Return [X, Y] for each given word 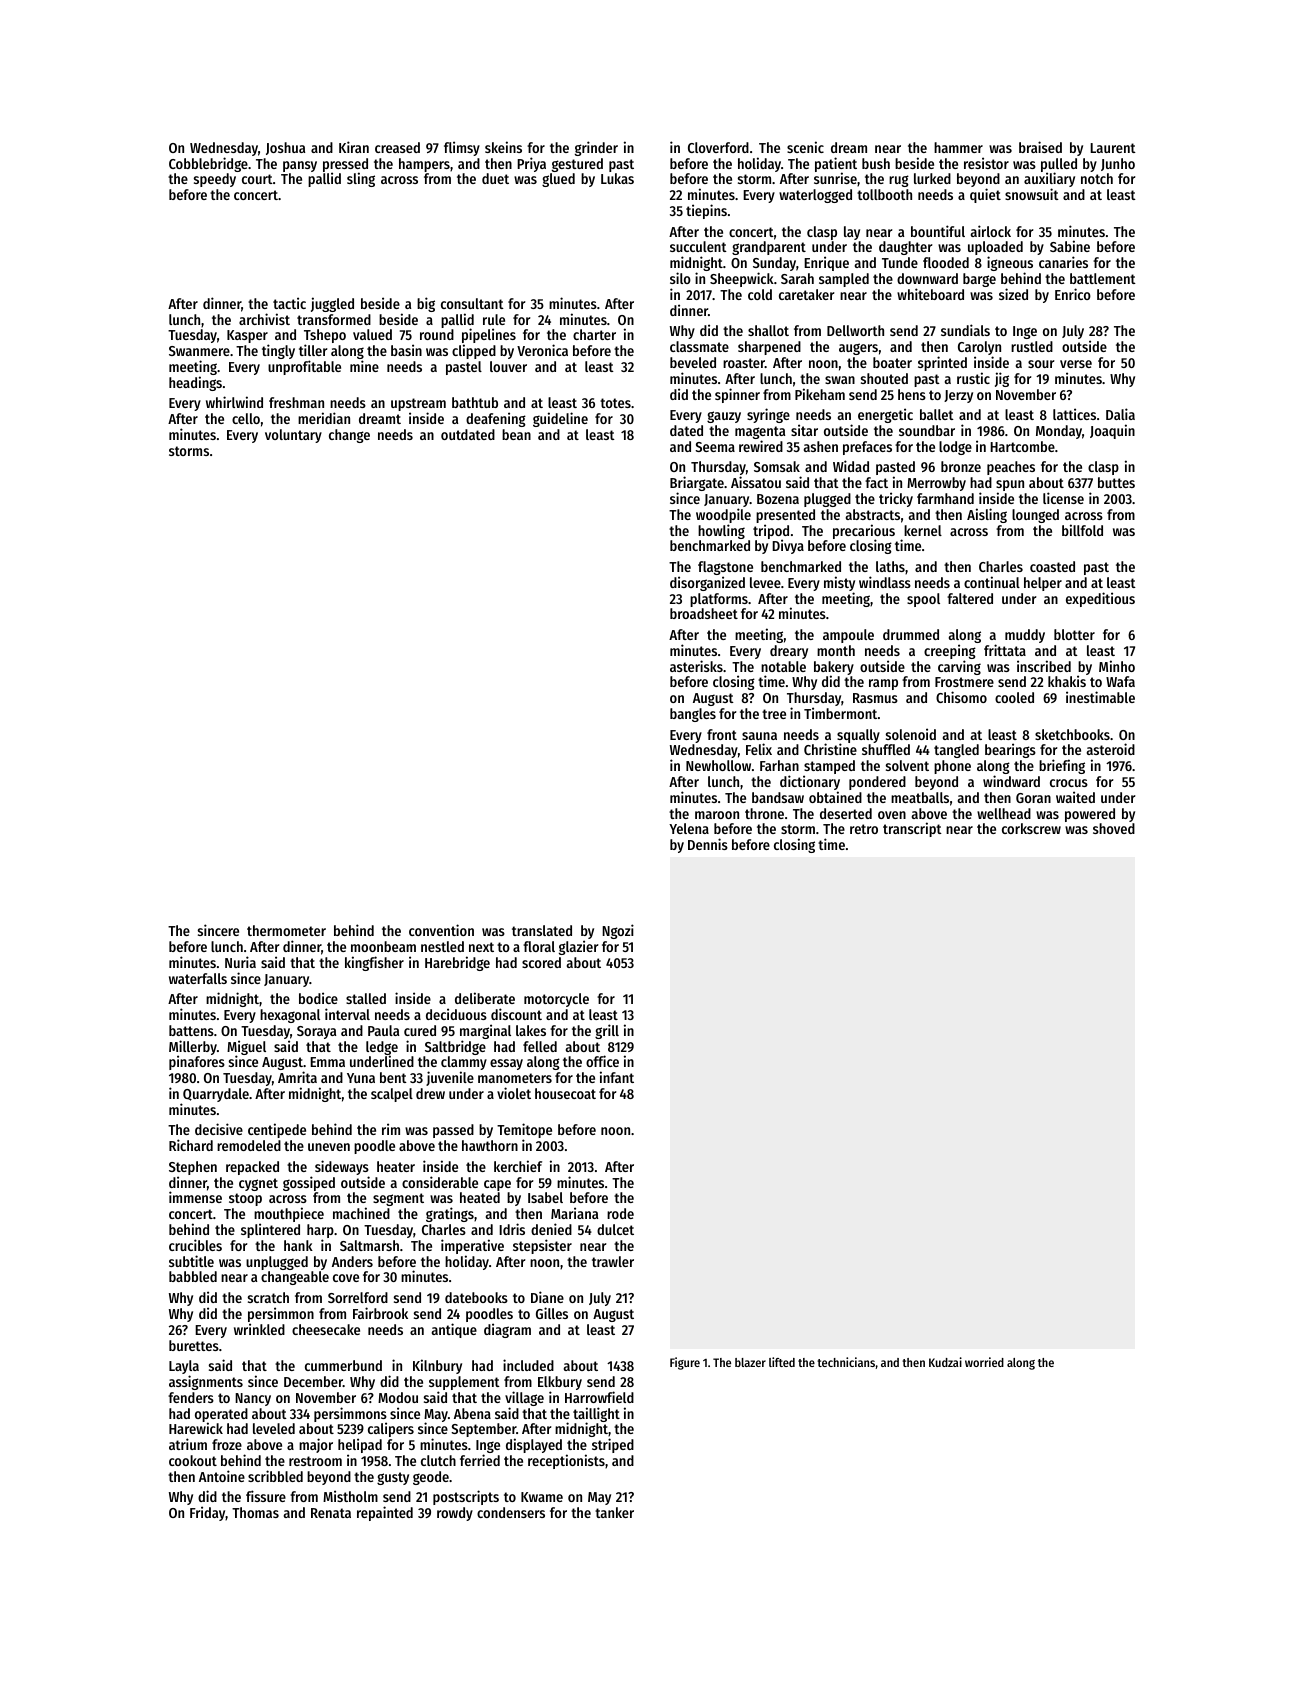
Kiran [354, 147]
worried [984, 1362]
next [481, 947]
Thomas [255, 1512]
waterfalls [198, 978]
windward [1011, 781]
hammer [958, 147]
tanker [614, 1512]
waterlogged [815, 196]
